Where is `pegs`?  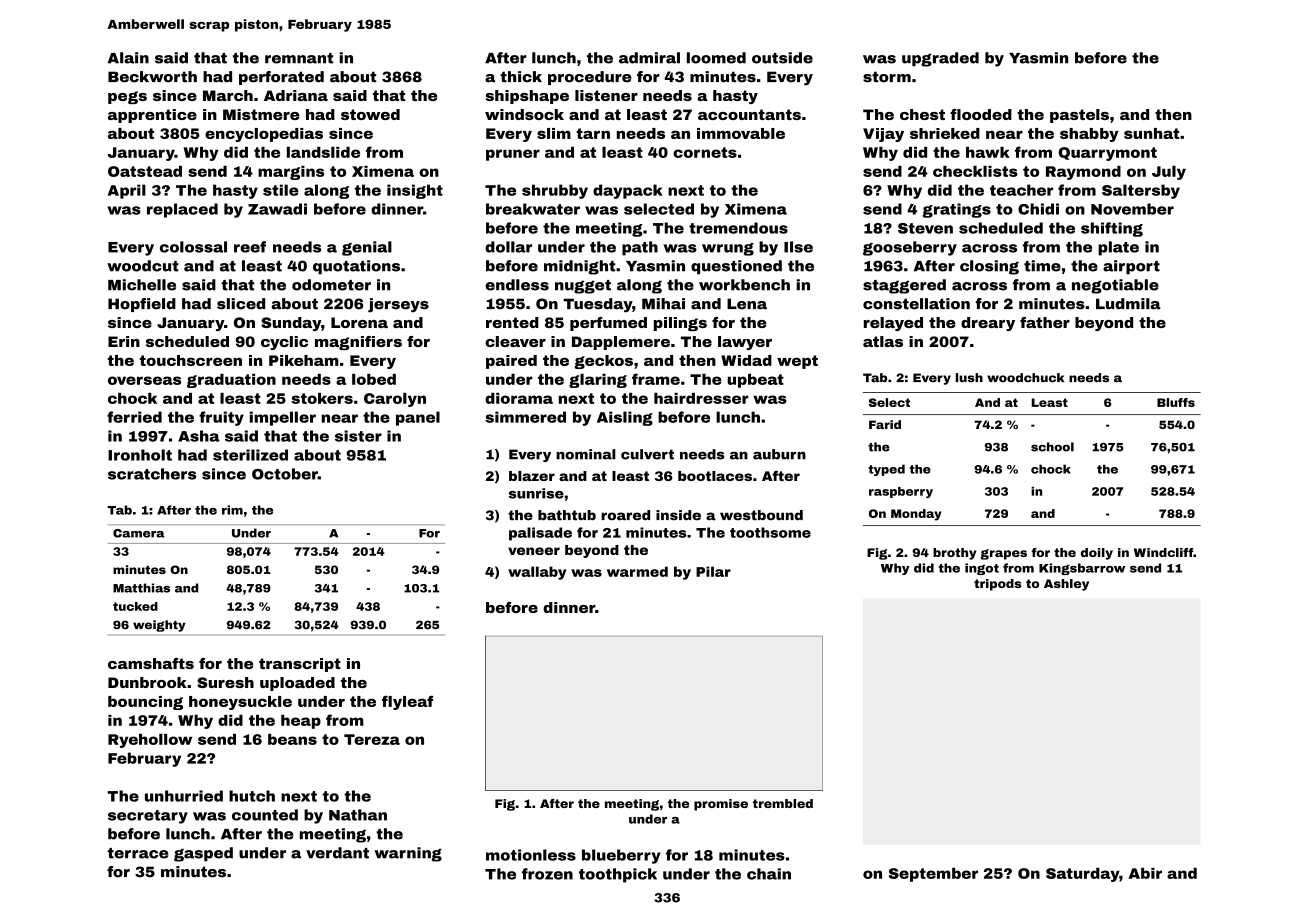 pegs is located at coordinates (127, 97).
